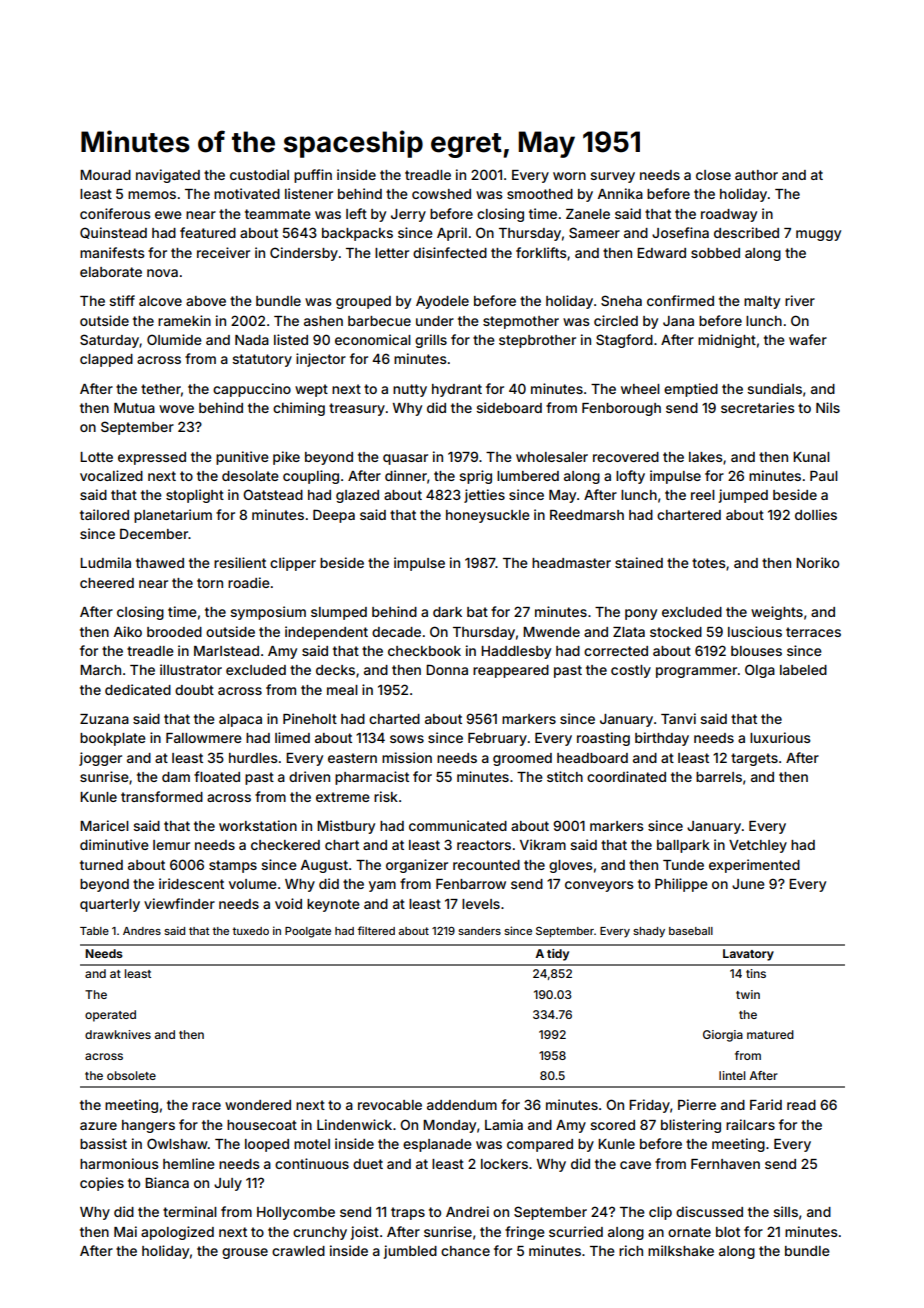 This screenshot has width=924, height=1308. Describe the element at coordinates (357, 234) in the screenshot. I see `backpacks` at that location.
